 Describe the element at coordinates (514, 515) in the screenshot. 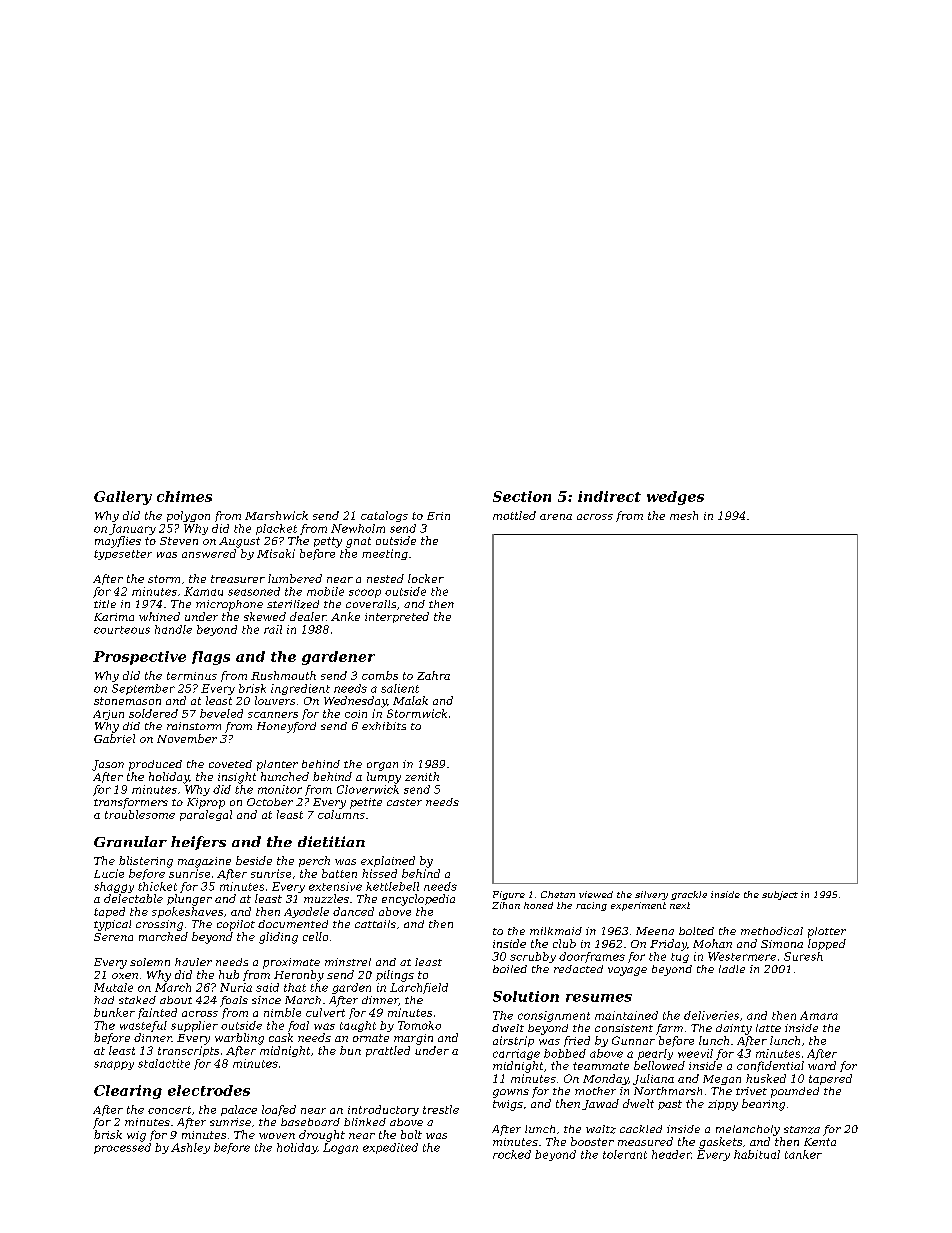

I see `mottled` at that location.
